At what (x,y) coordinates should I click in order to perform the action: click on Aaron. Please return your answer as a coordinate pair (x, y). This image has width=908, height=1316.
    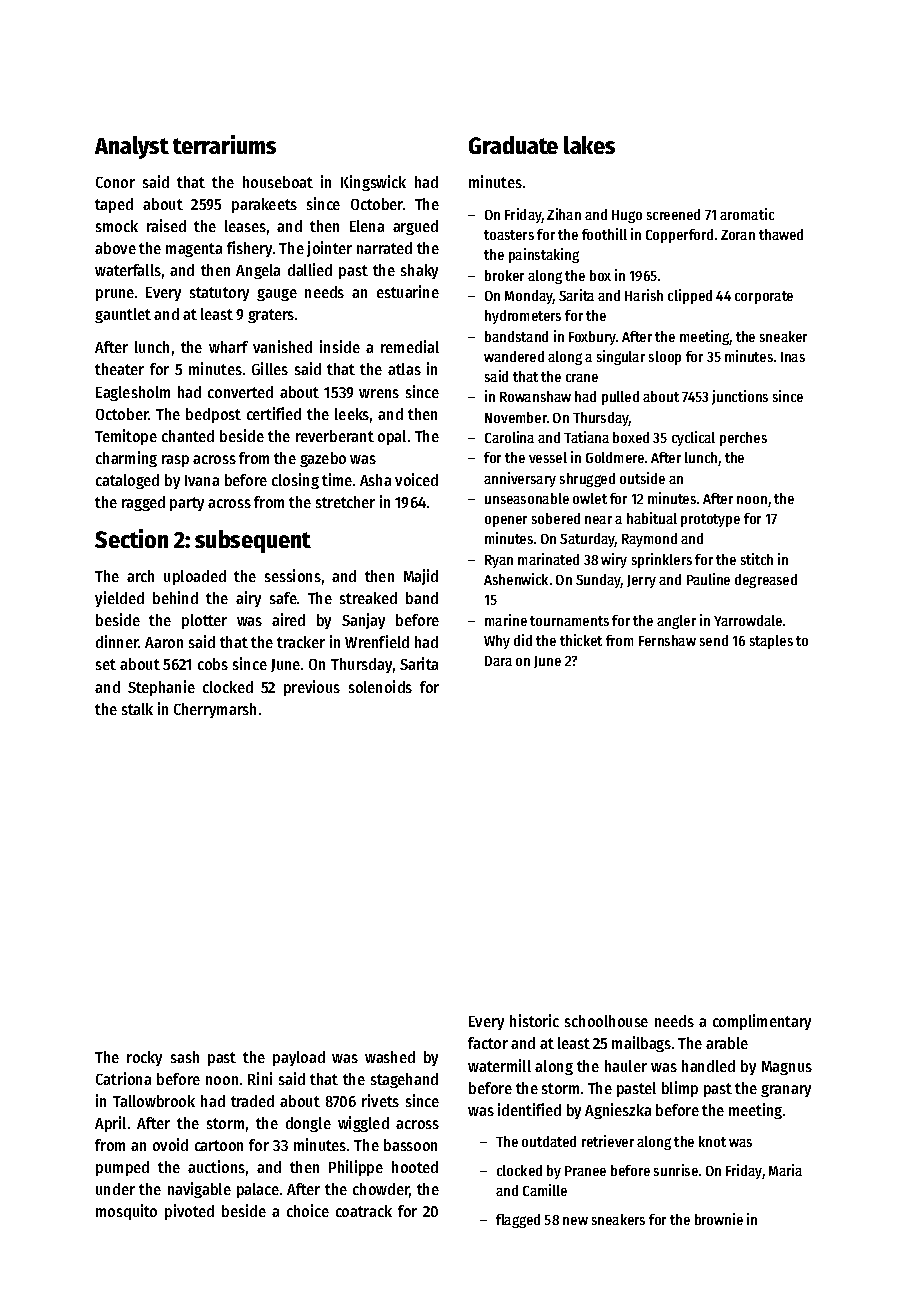
    Looking at the image, I should click on (164, 642).
